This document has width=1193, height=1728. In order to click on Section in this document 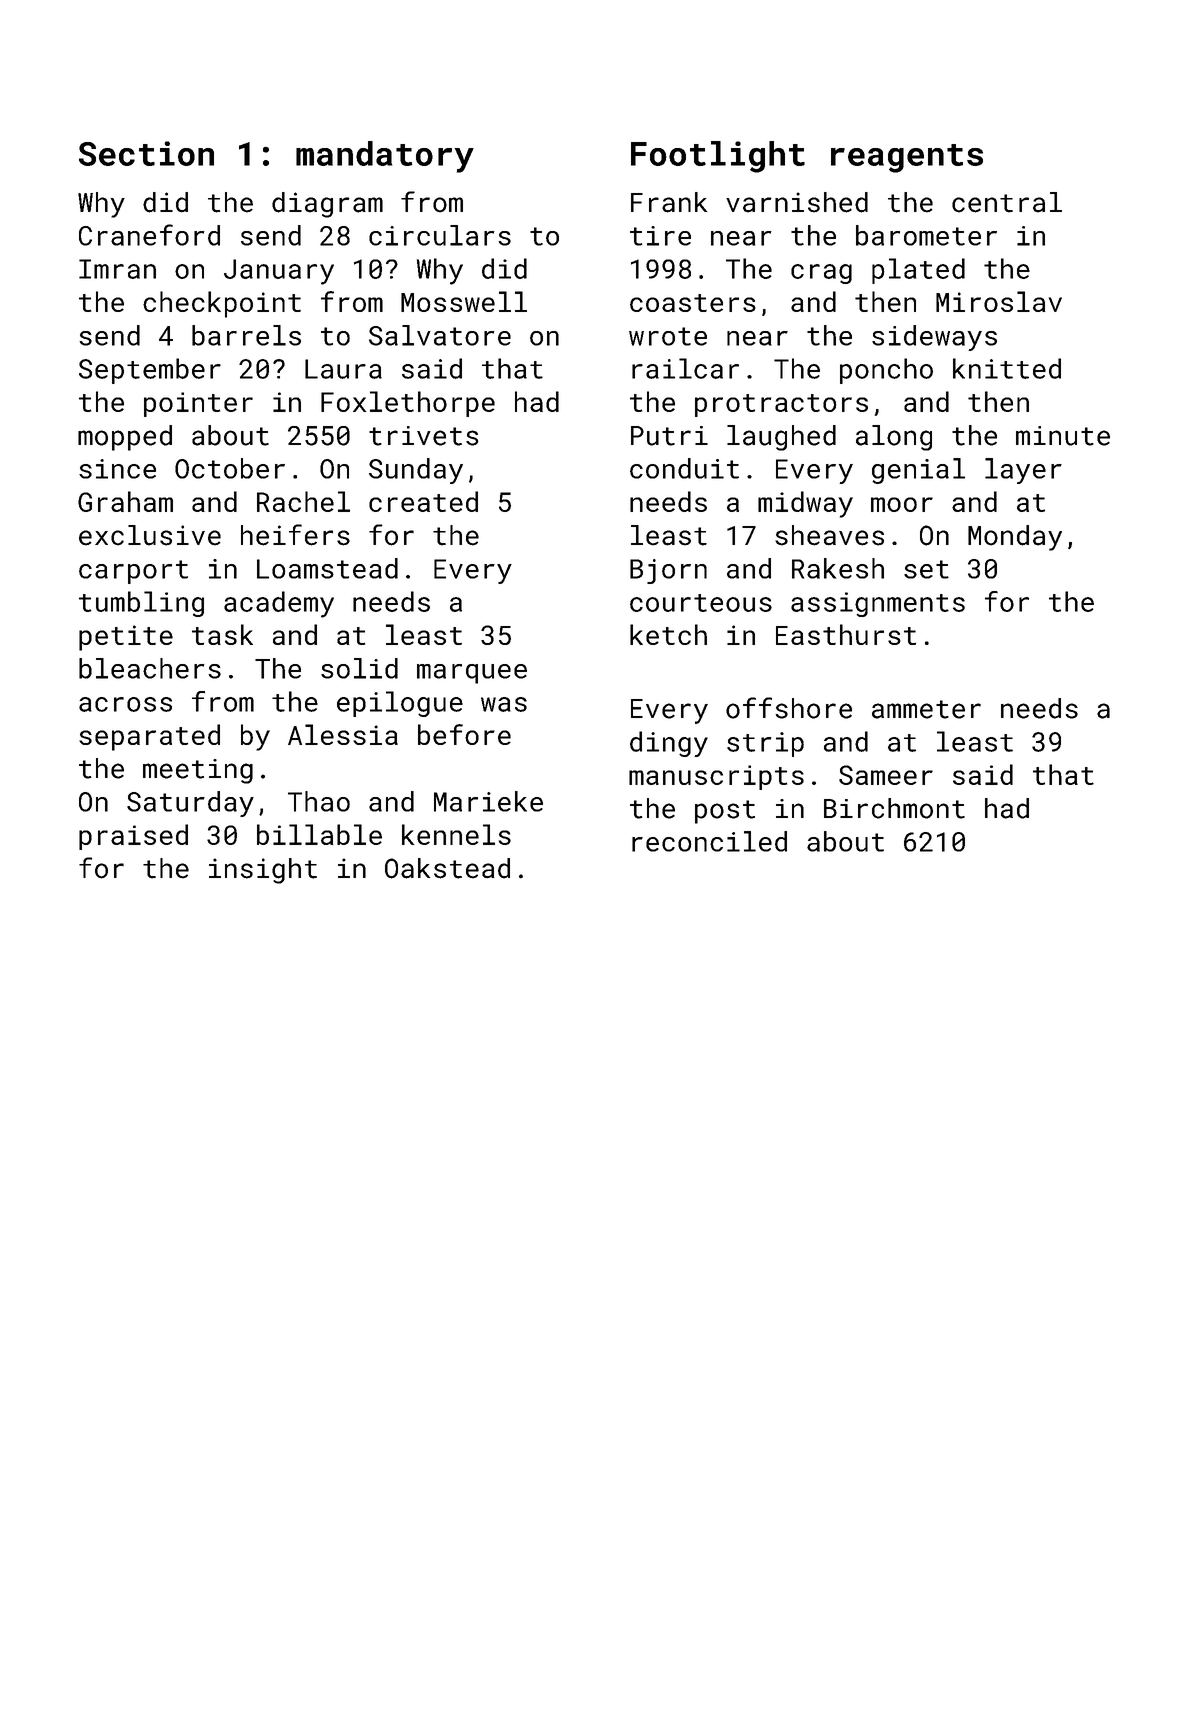, I will do `click(146, 153)`.
